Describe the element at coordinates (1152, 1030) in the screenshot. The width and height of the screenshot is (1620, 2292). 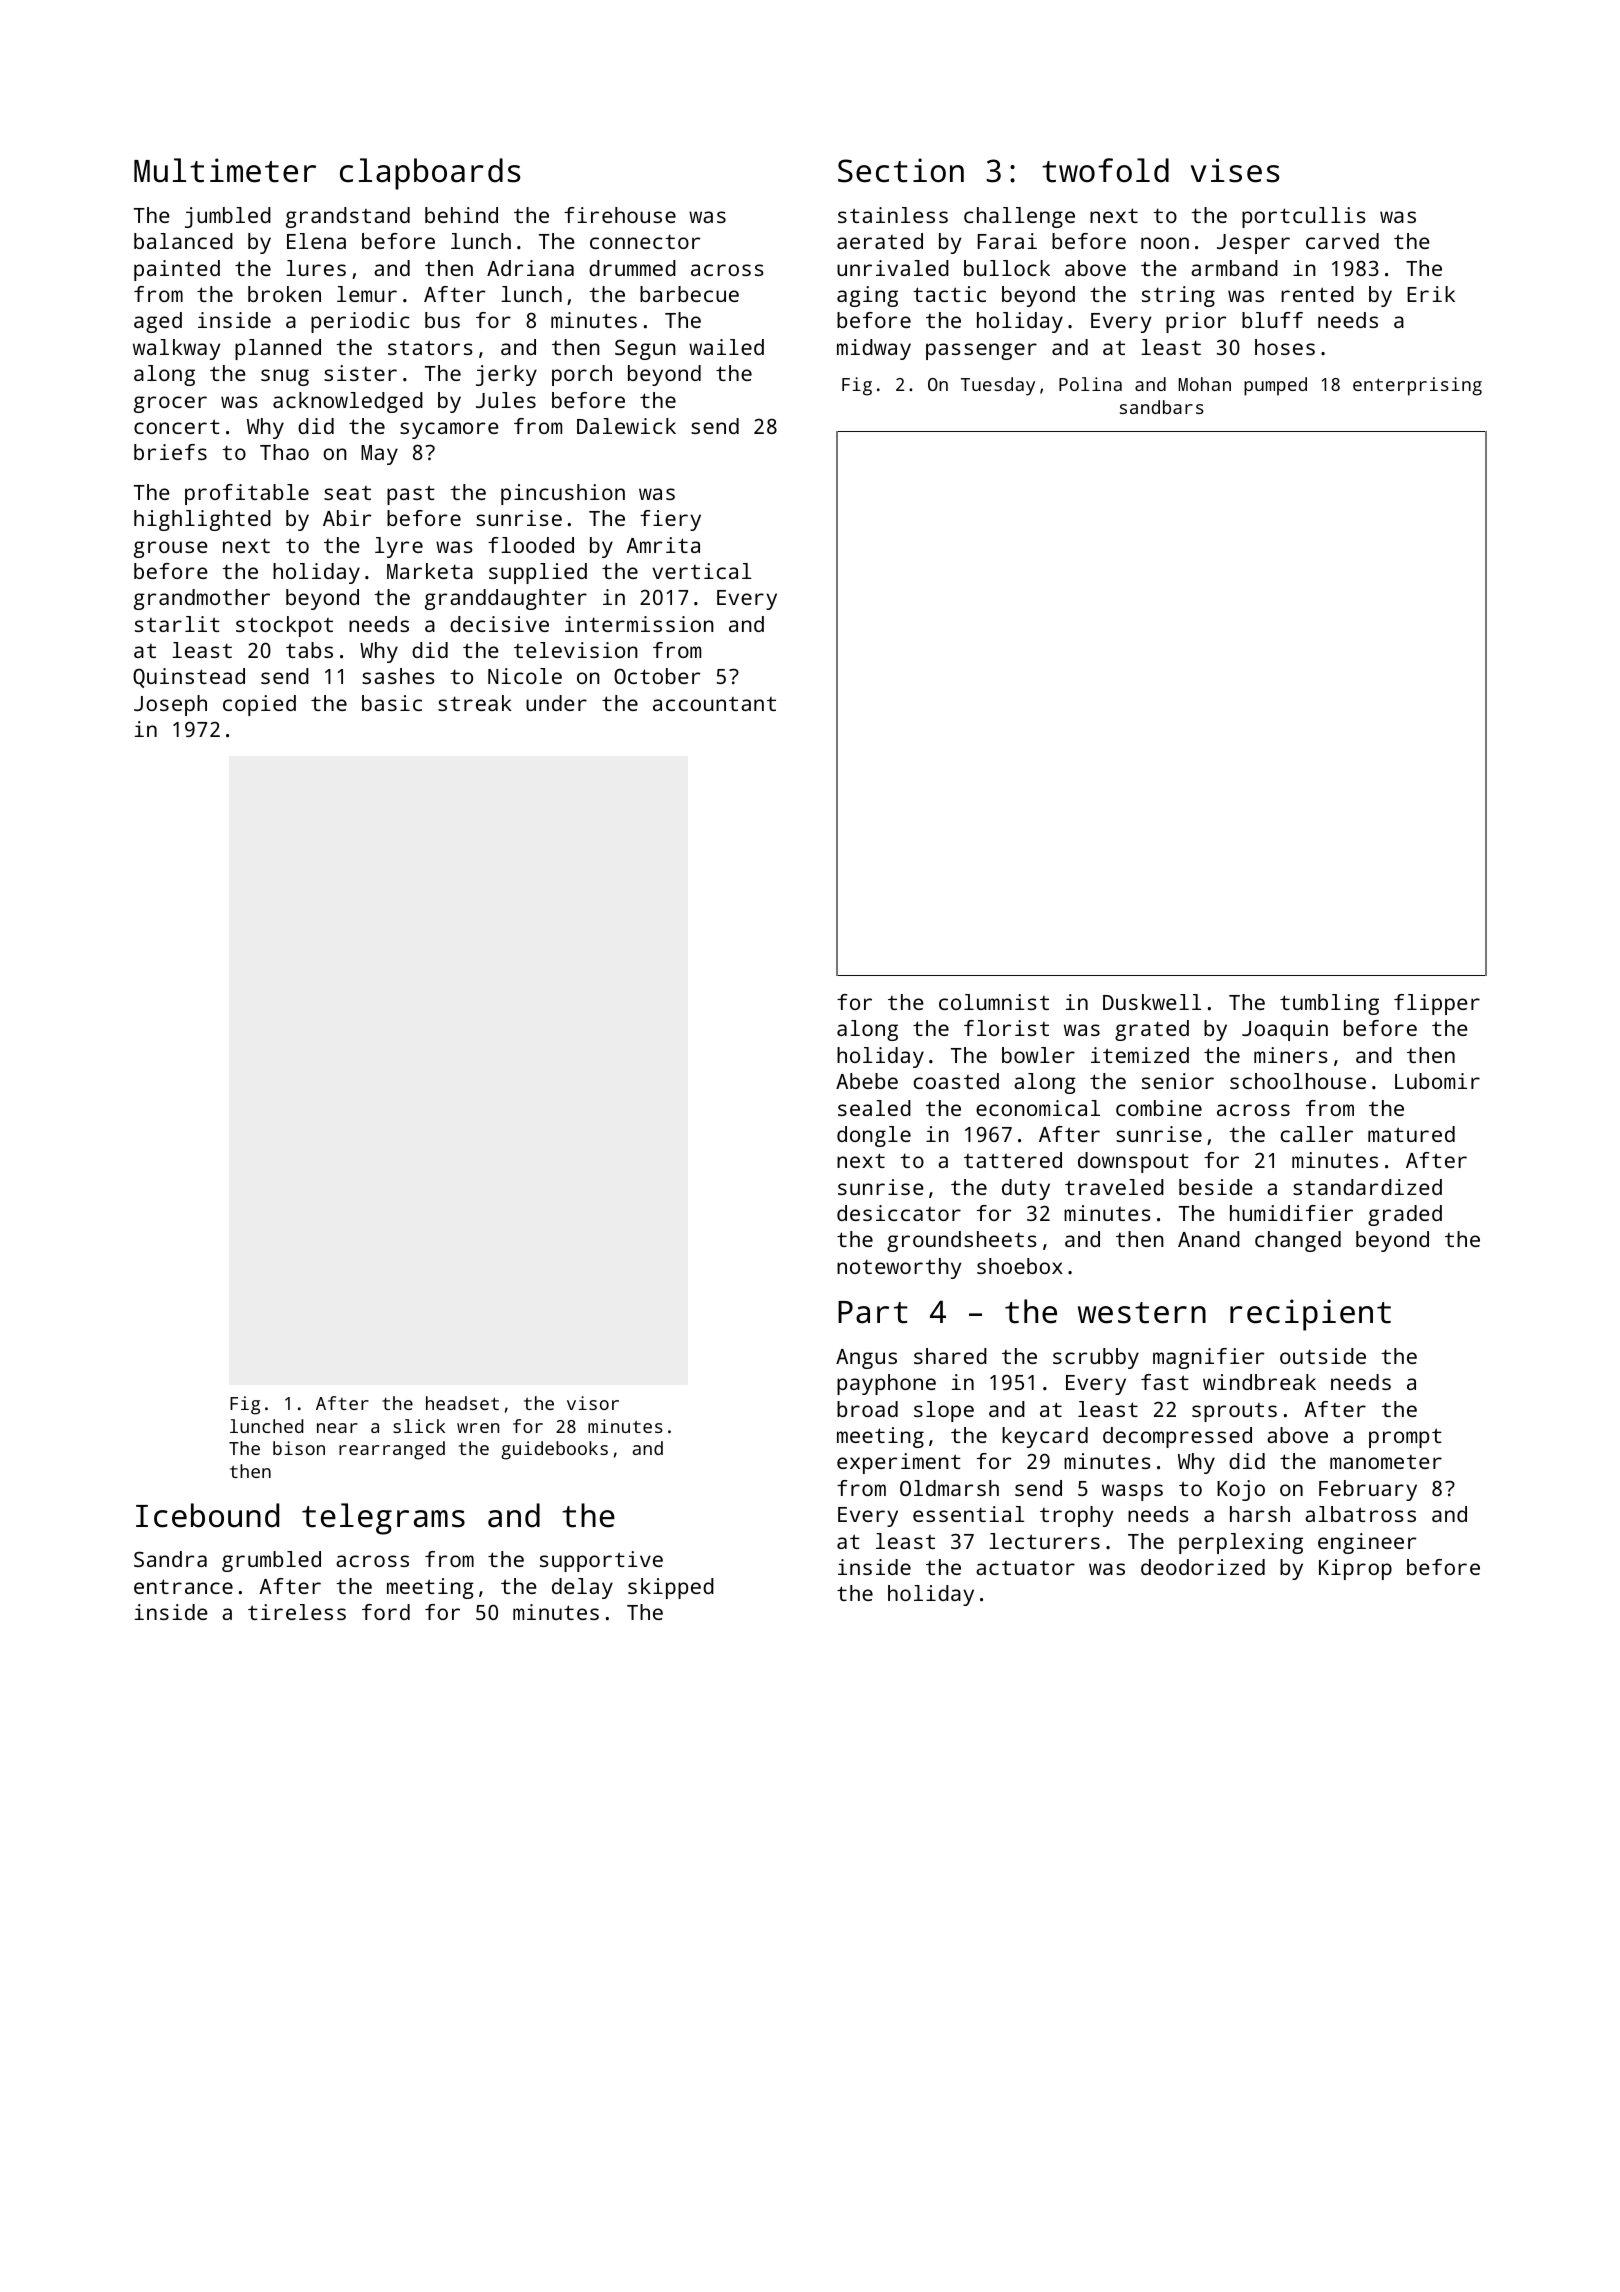
I see `grated` at that location.
